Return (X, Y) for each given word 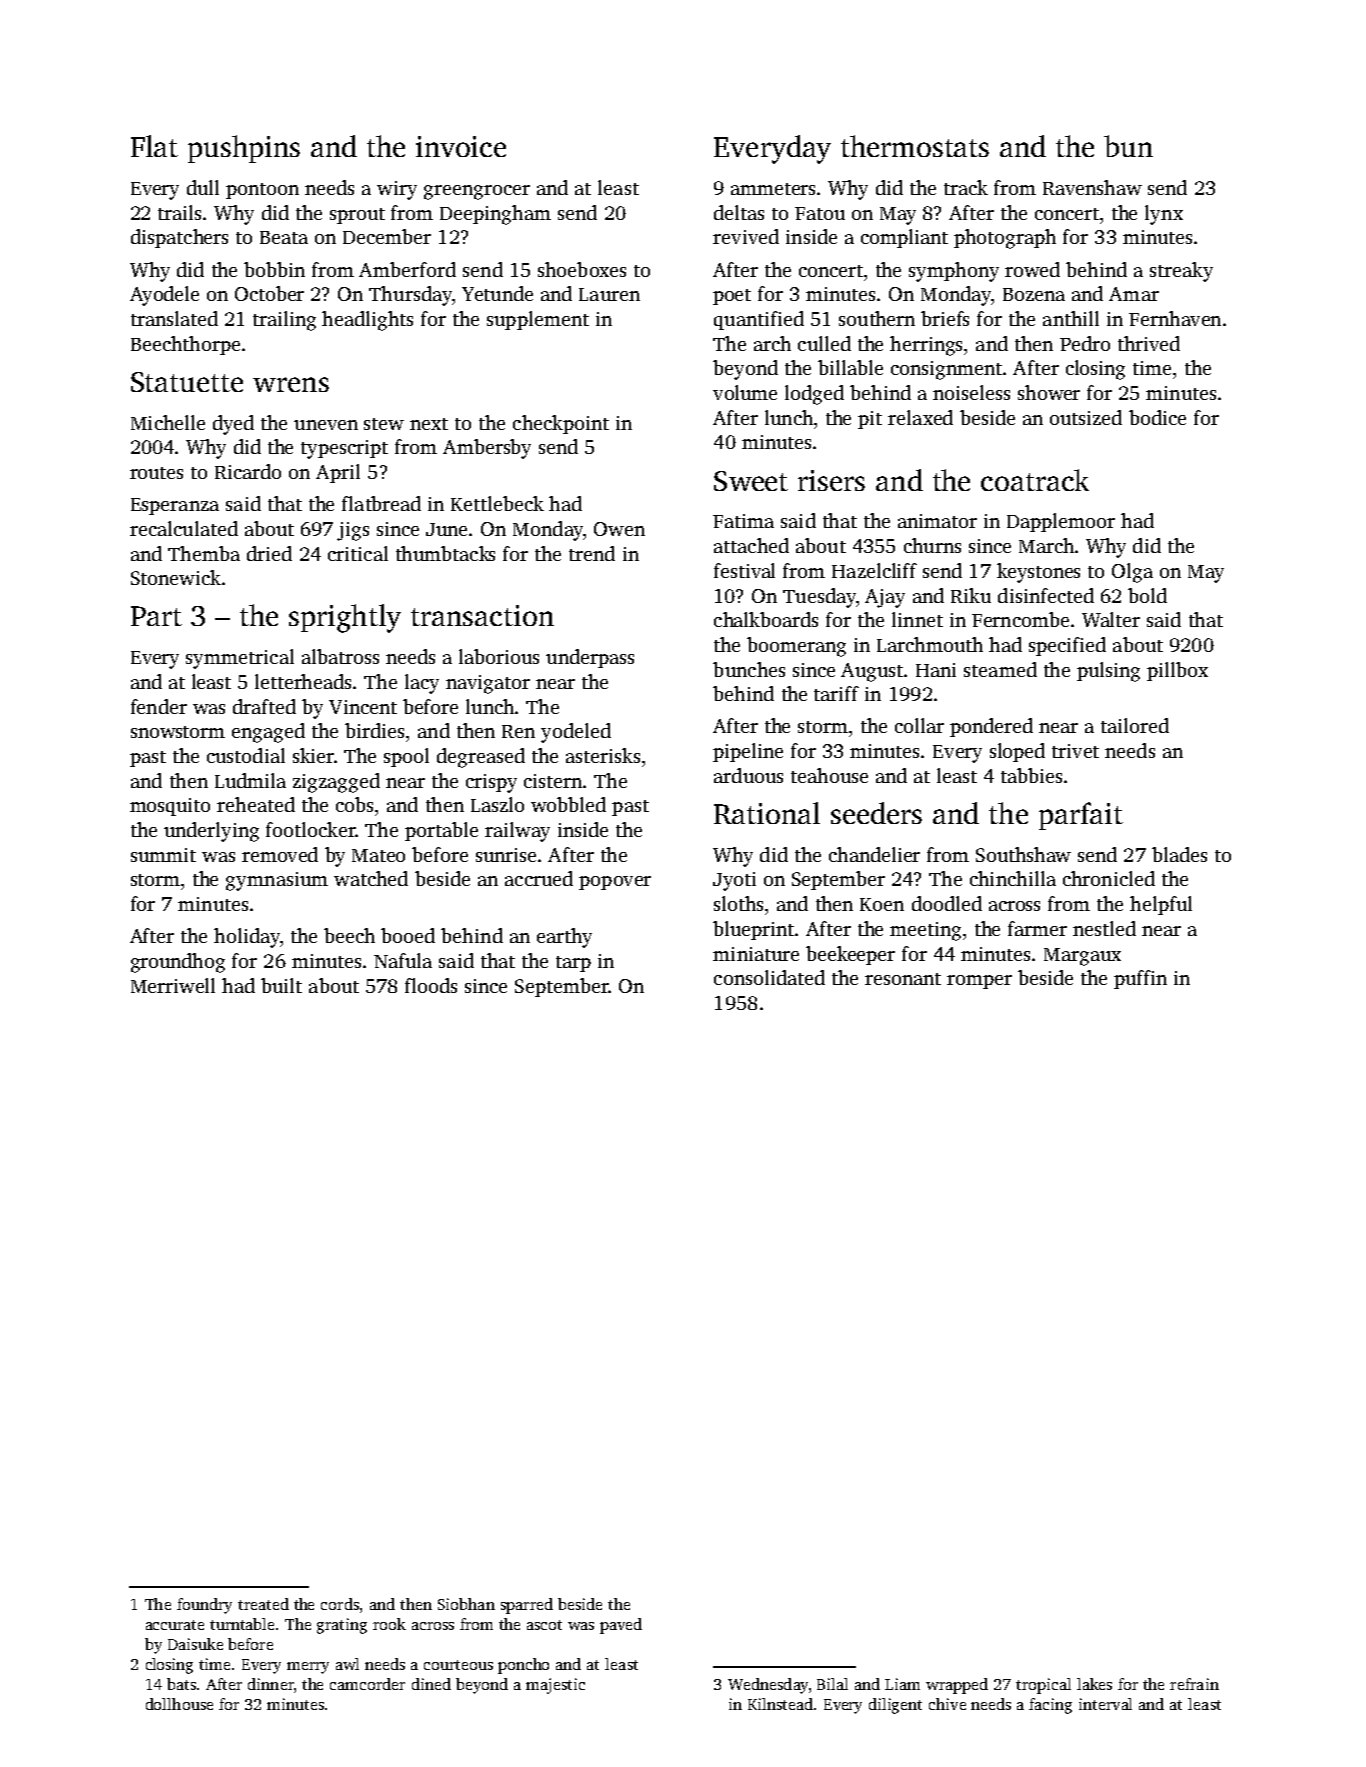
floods (431, 985)
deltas (739, 212)
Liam (902, 1684)
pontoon (262, 191)
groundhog (178, 963)
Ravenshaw (1092, 187)
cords (340, 1604)
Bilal (832, 1684)
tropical (1043, 1686)
